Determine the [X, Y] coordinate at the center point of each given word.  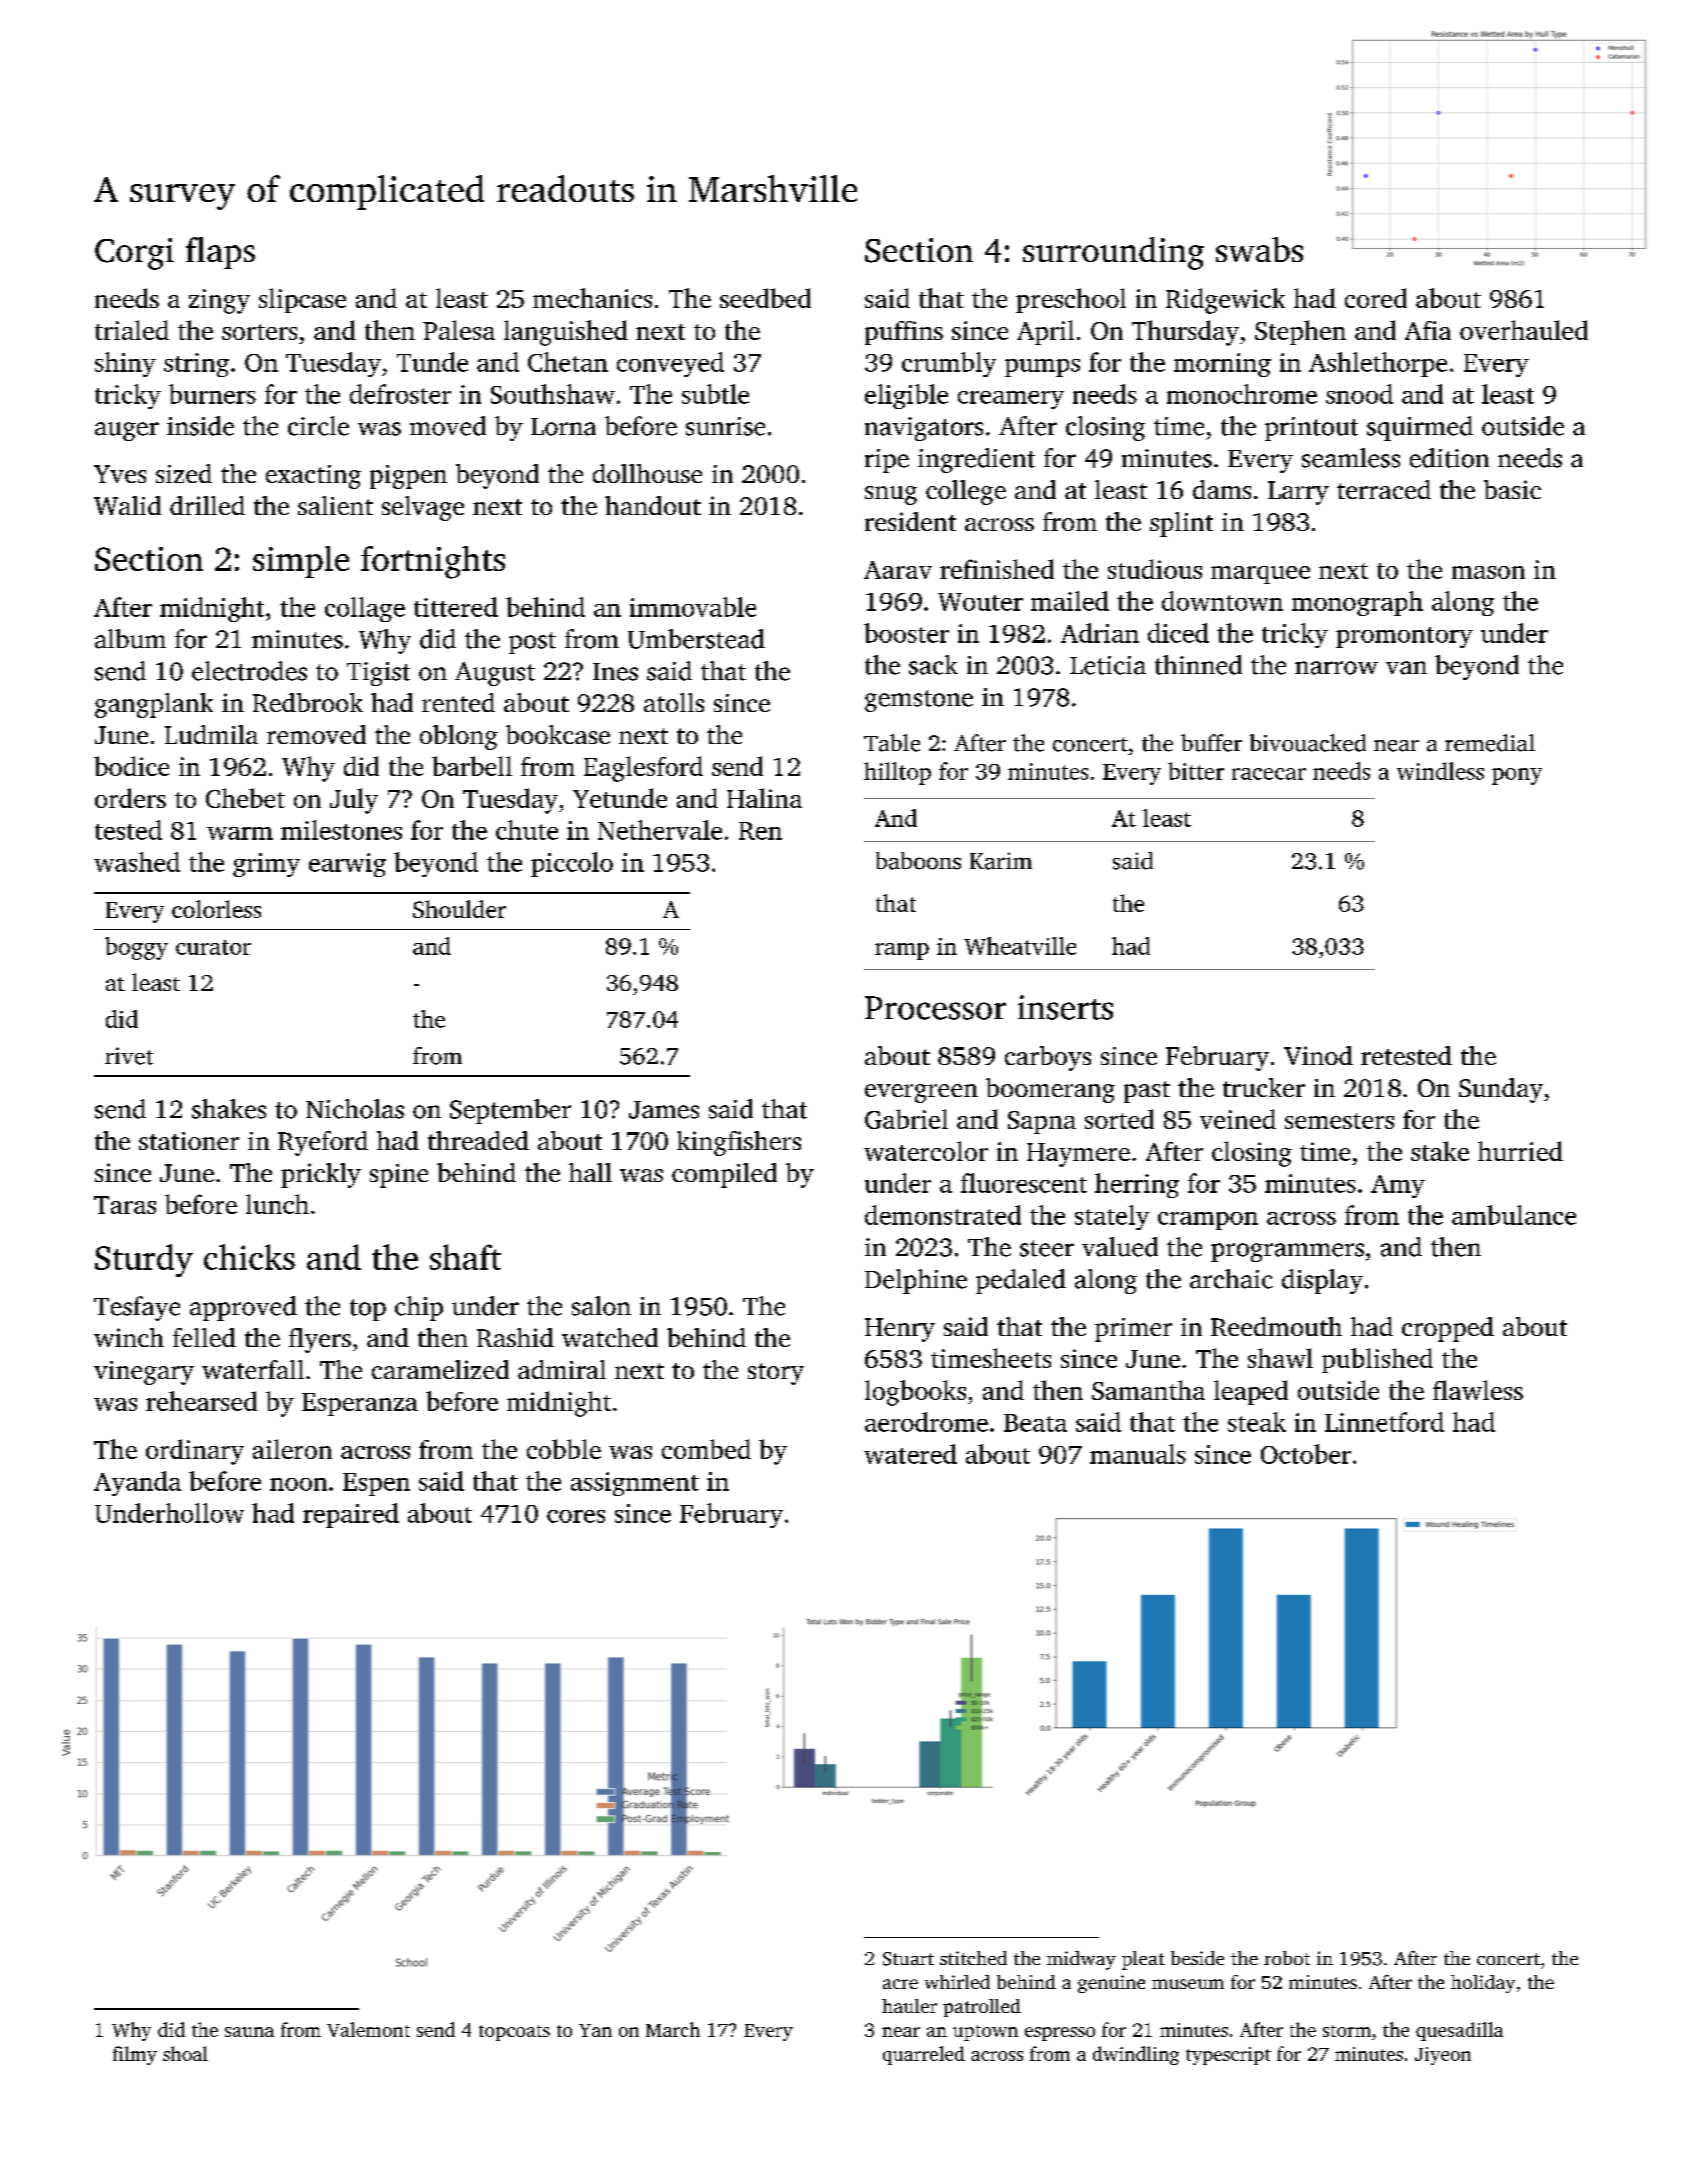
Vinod [1318, 1055]
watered [910, 1454]
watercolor [926, 1151]
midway [1081, 1960]
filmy [135, 2055]
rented [458, 702]
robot [1287, 1958]
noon [298, 1484]
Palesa [459, 330]
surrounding [1113, 253]
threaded [478, 1140]
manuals [1138, 1454]
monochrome [1242, 394]
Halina [764, 798]
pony [1517, 776]
